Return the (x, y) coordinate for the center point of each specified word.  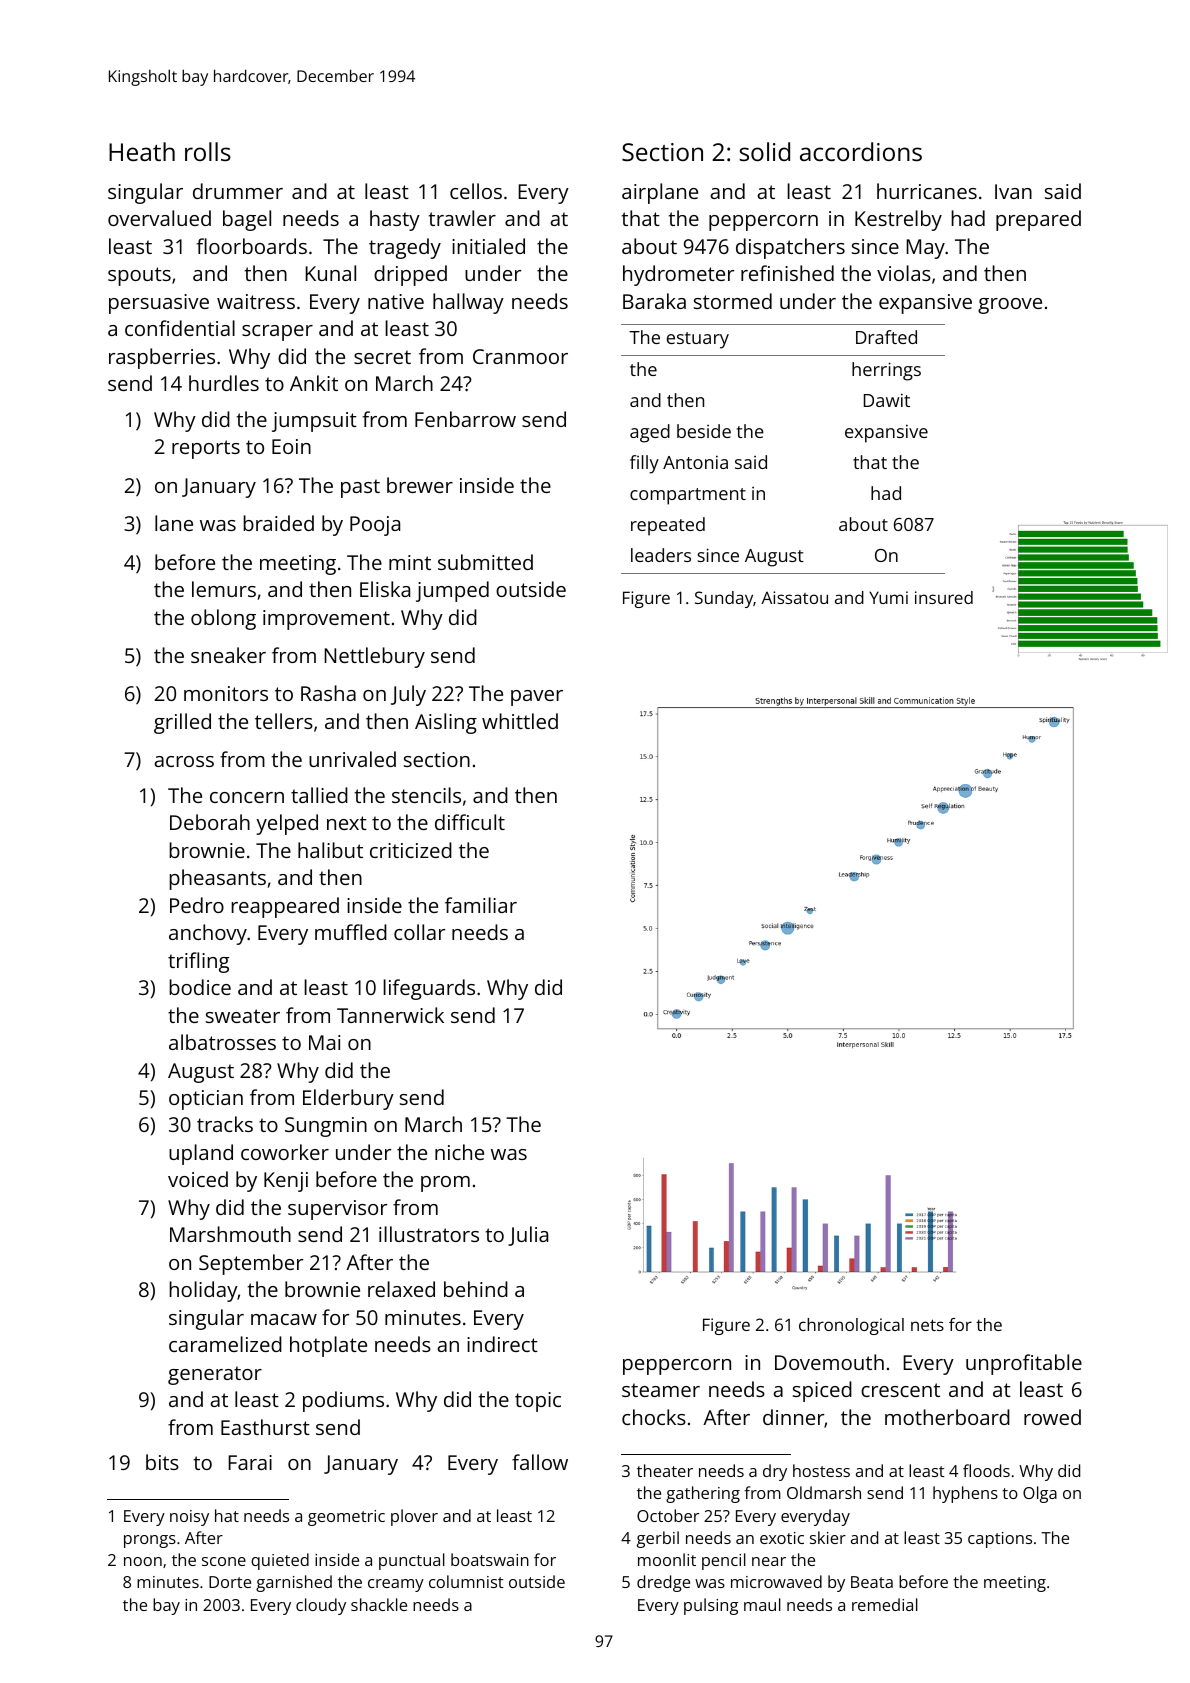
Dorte (230, 1582)
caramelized (225, 1344)
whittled (520, 721)
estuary (698, 340)
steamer (661, 1390)
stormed (733, 301)
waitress (256, 301)
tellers (284, 721)
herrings (886, 371)
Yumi (888, 597)
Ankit (314, 383)
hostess (821, 1470)
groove (1010, 306)
